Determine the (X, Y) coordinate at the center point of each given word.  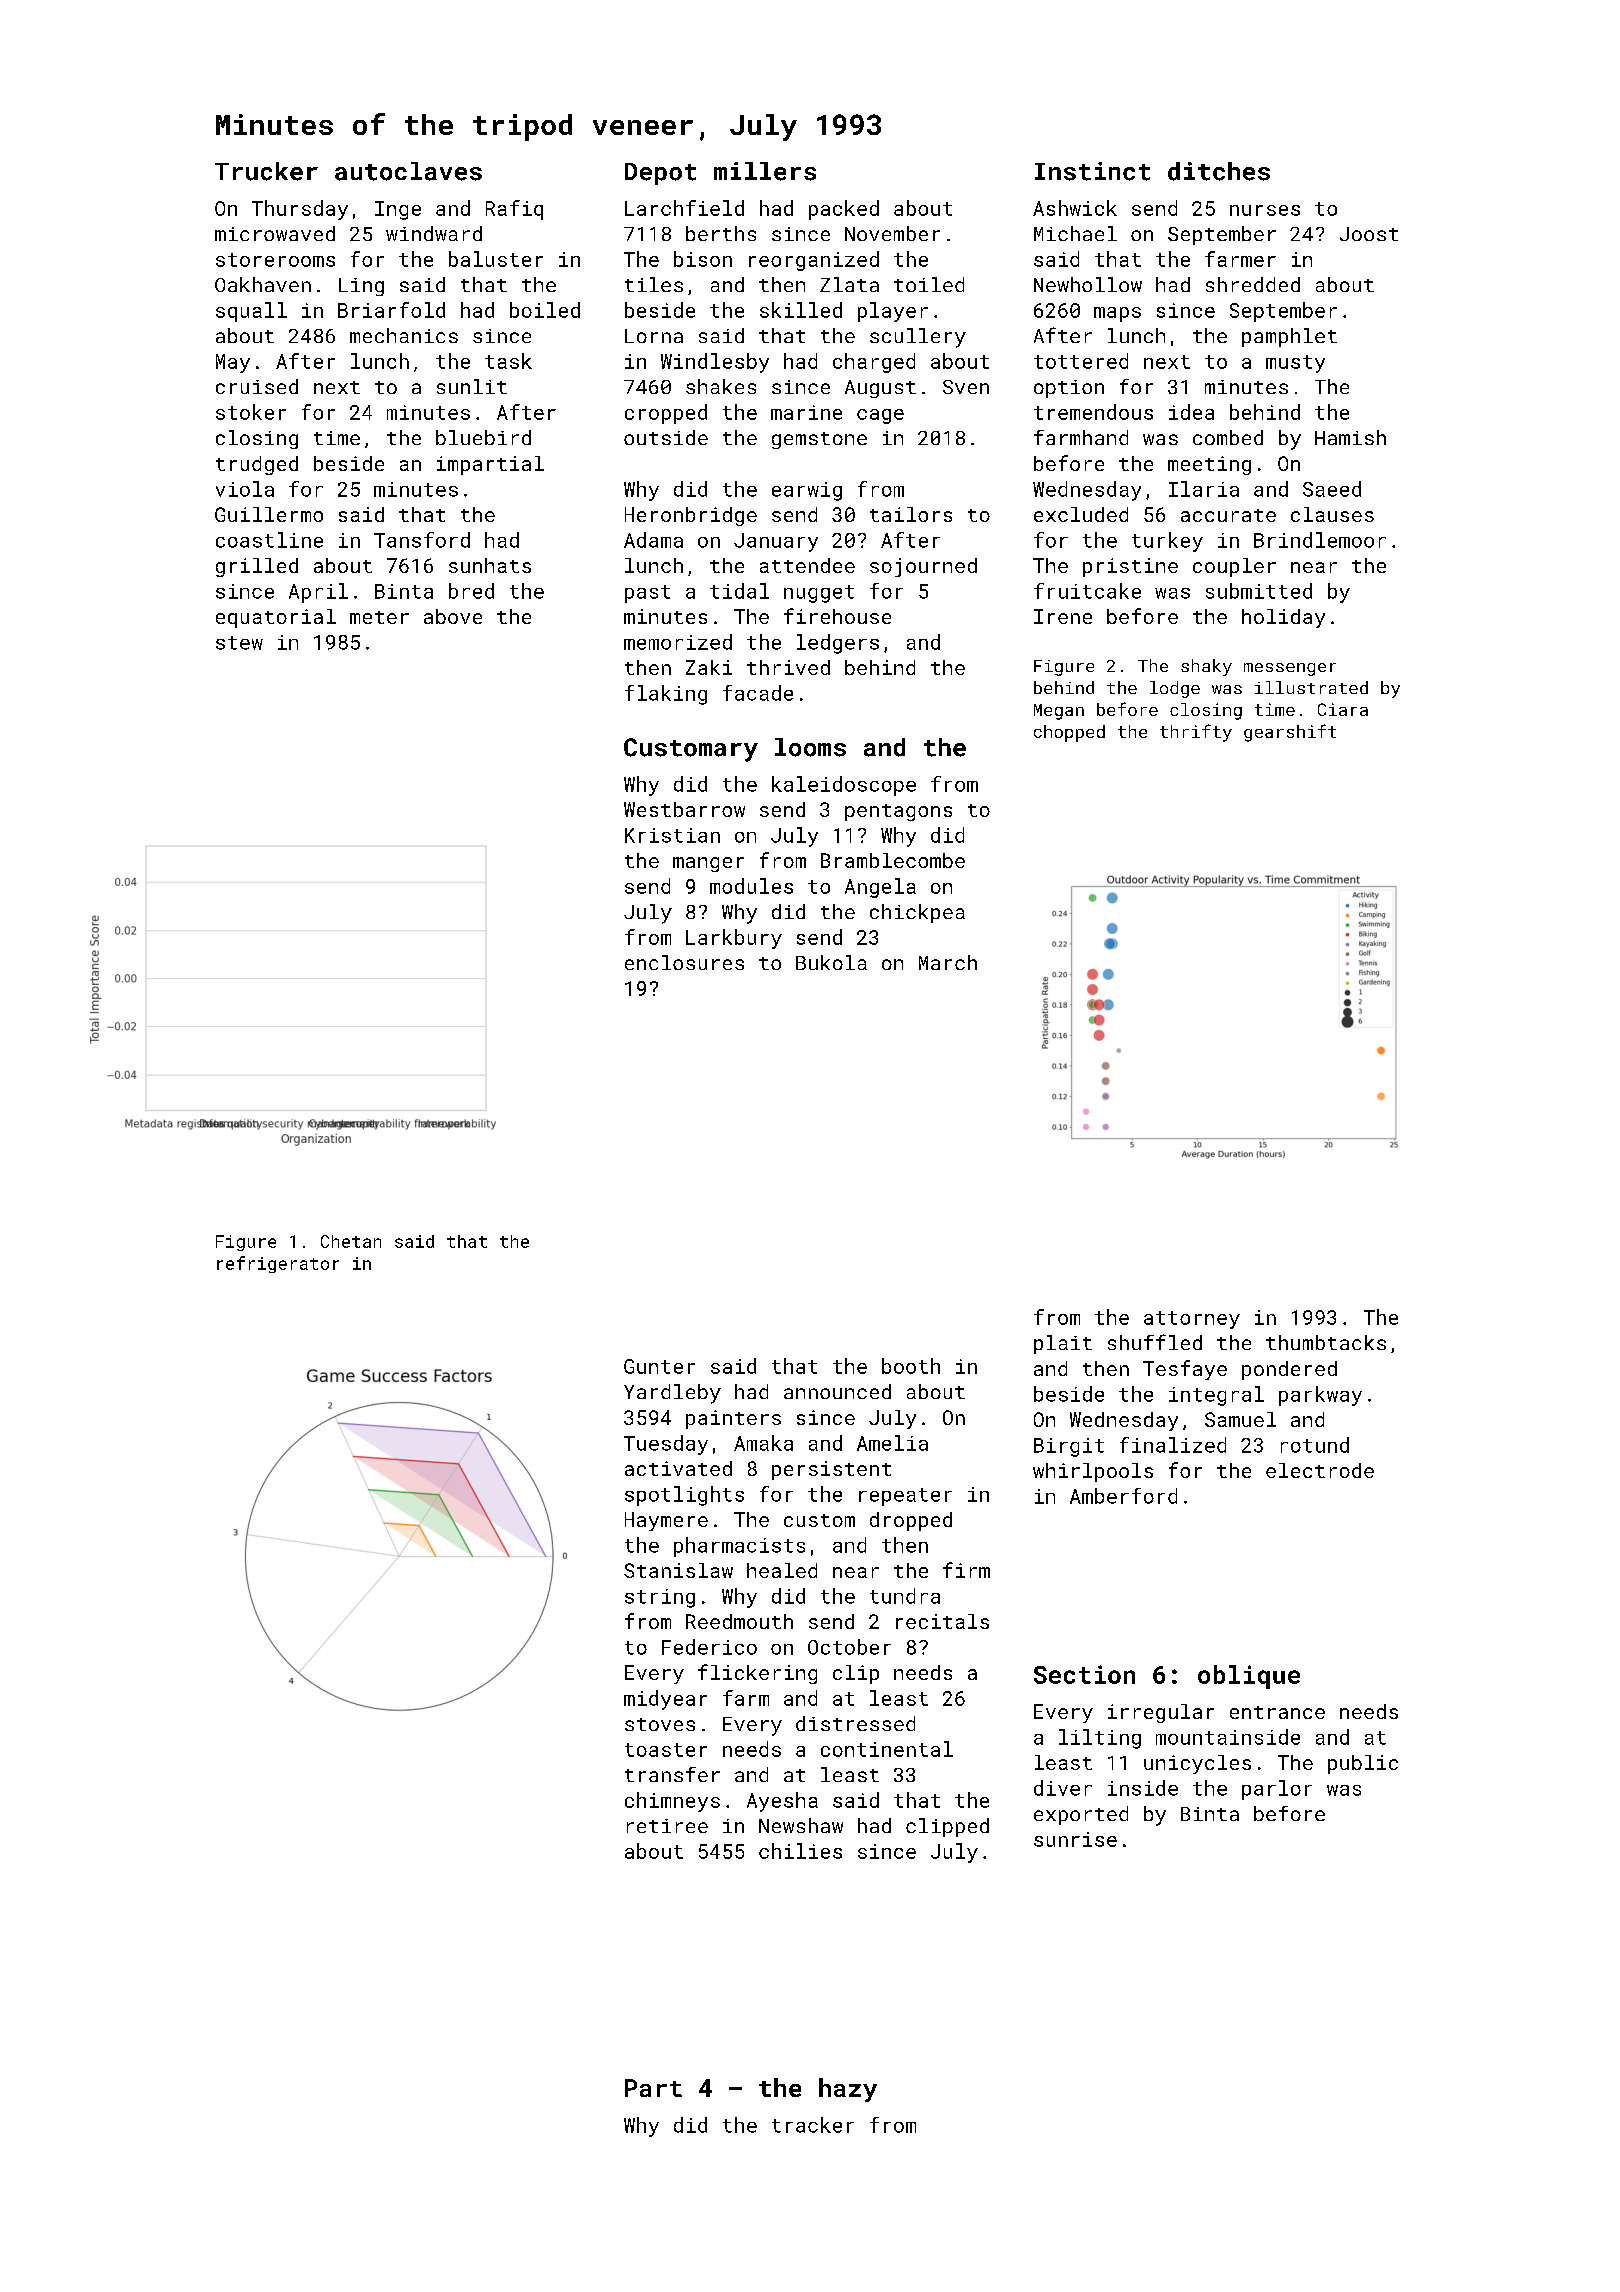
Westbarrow (684, 809)
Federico (709, 1647)
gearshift (1290, 733)
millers (765, 171)
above (453, 616)
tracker (813, 2125)
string (660, 1598)
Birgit (1069, 1447)
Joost (1369, 234)
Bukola (831, 962)
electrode (1320, 1470)
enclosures (684, 962)
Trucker (266, 171)
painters (733, 1419)
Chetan (351, 1241)
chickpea (917, 913)
